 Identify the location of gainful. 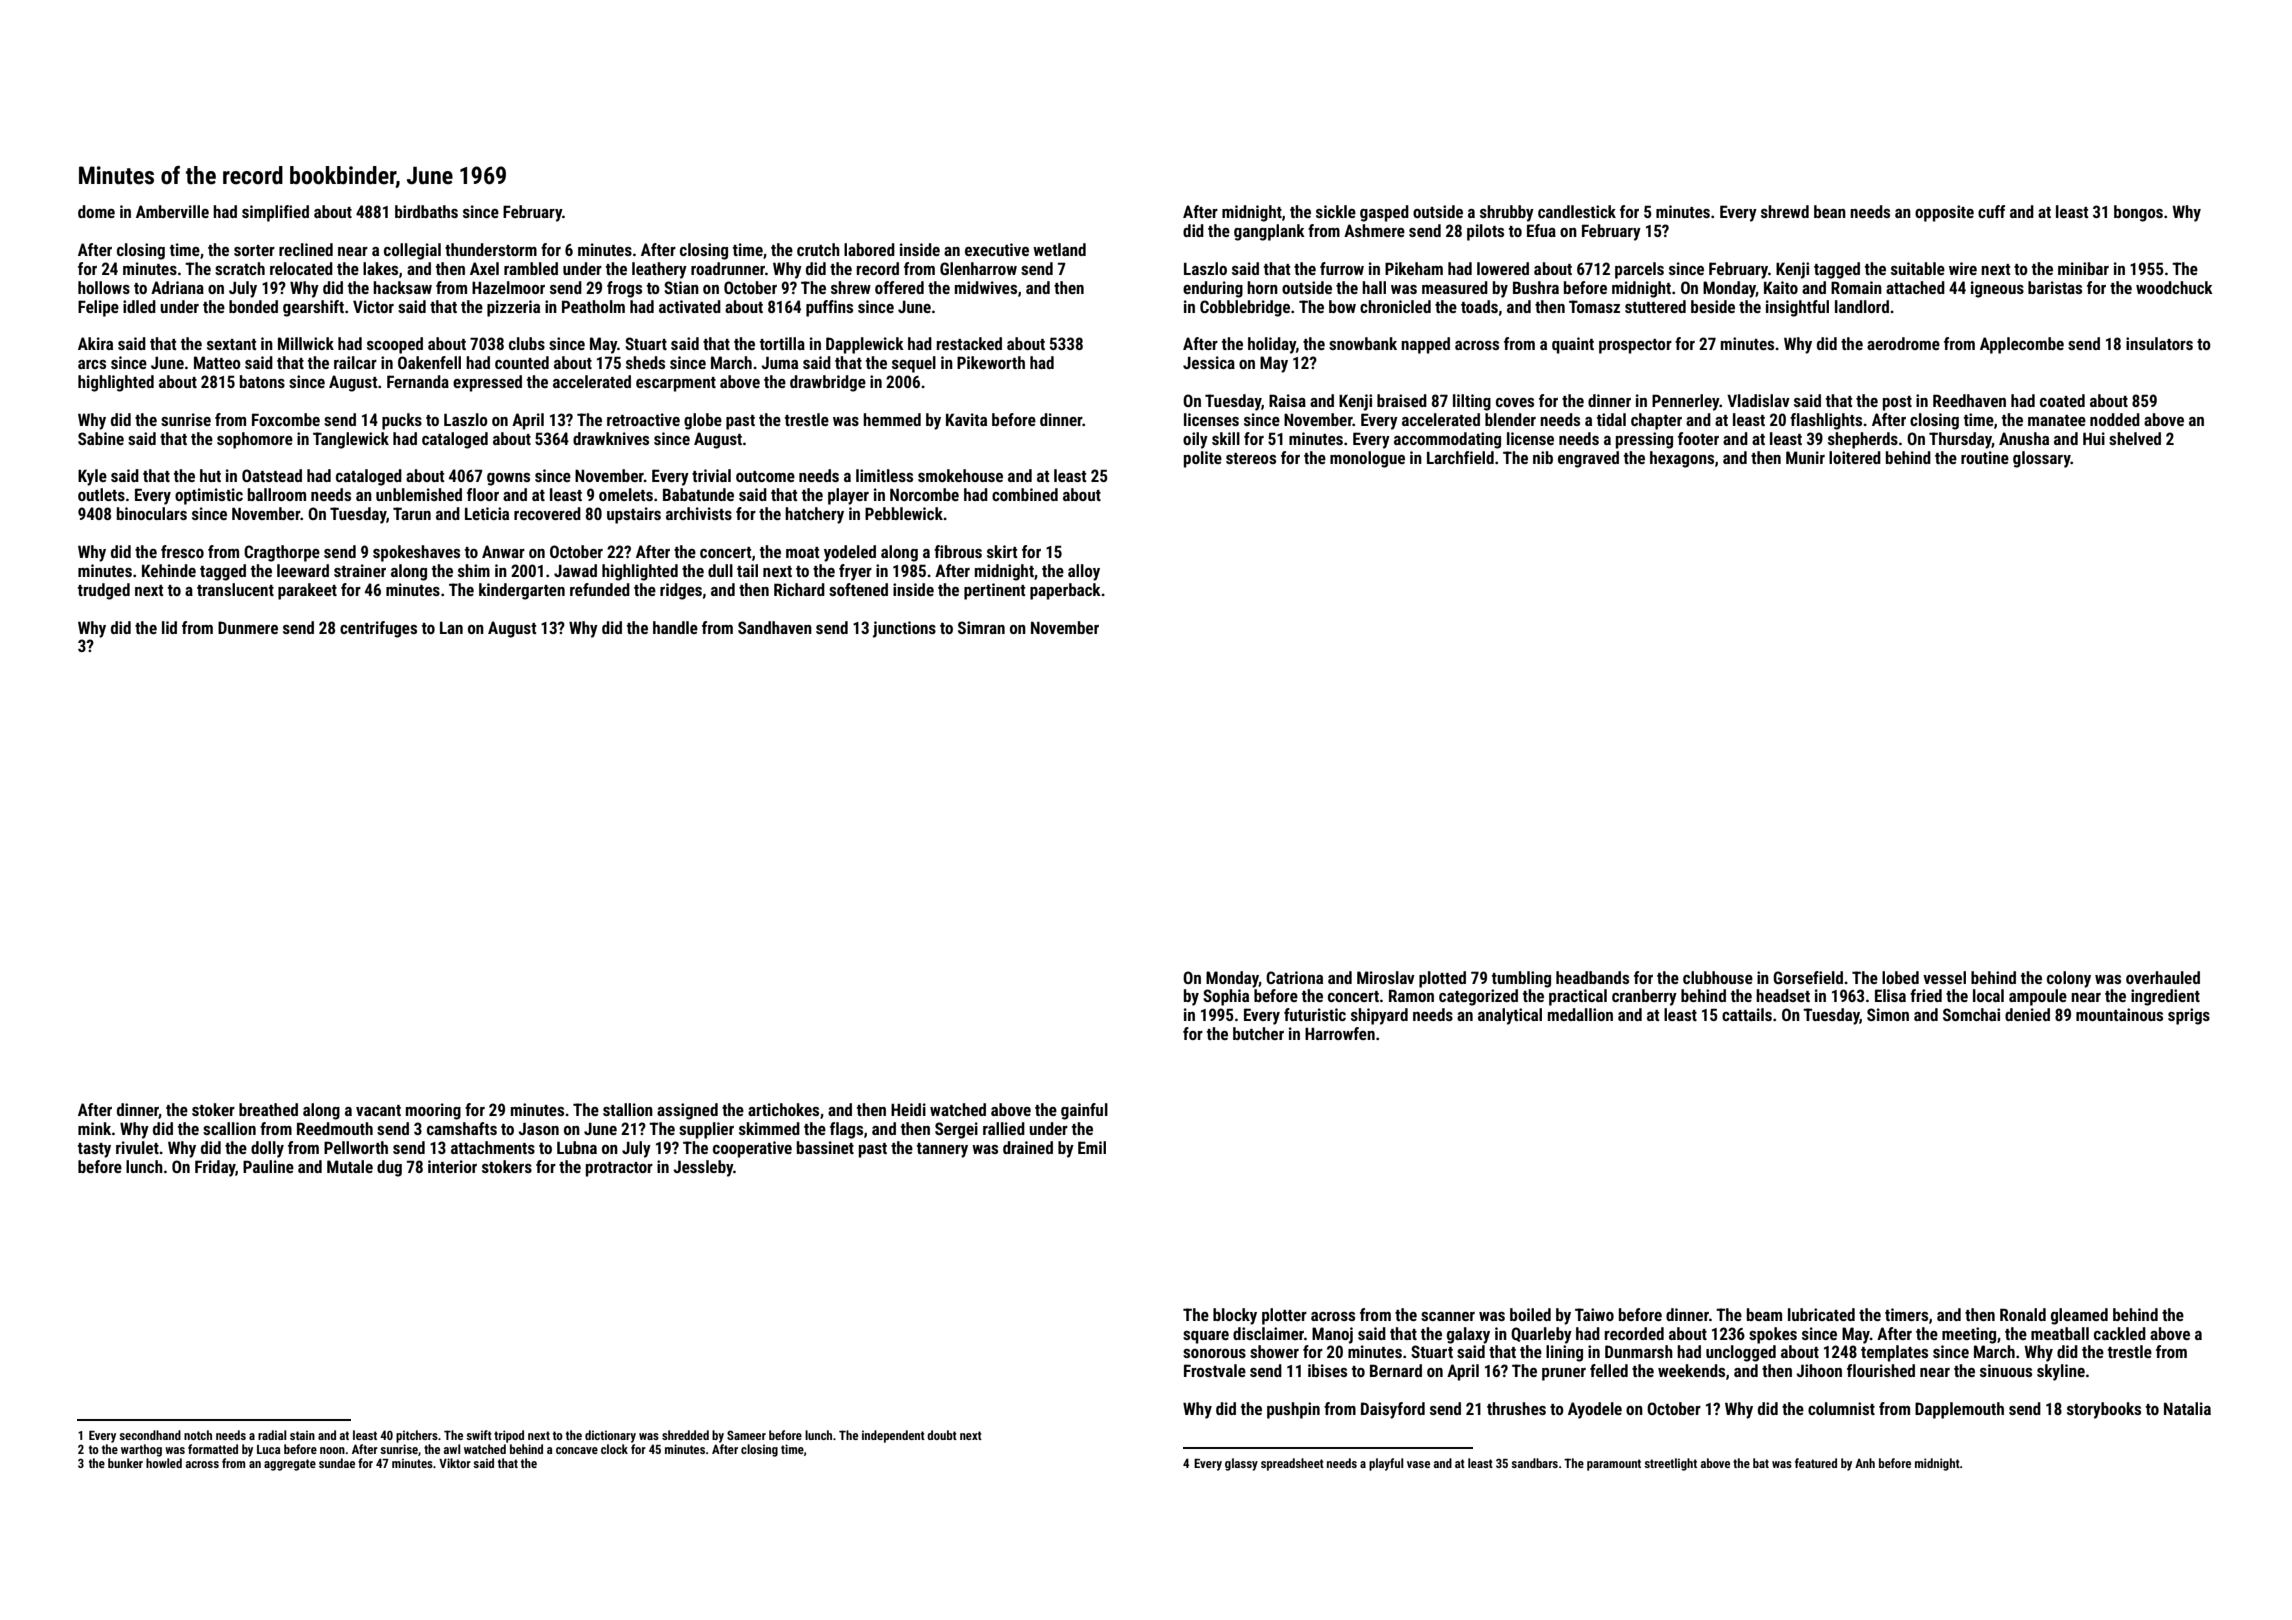
(1084, 1111).
